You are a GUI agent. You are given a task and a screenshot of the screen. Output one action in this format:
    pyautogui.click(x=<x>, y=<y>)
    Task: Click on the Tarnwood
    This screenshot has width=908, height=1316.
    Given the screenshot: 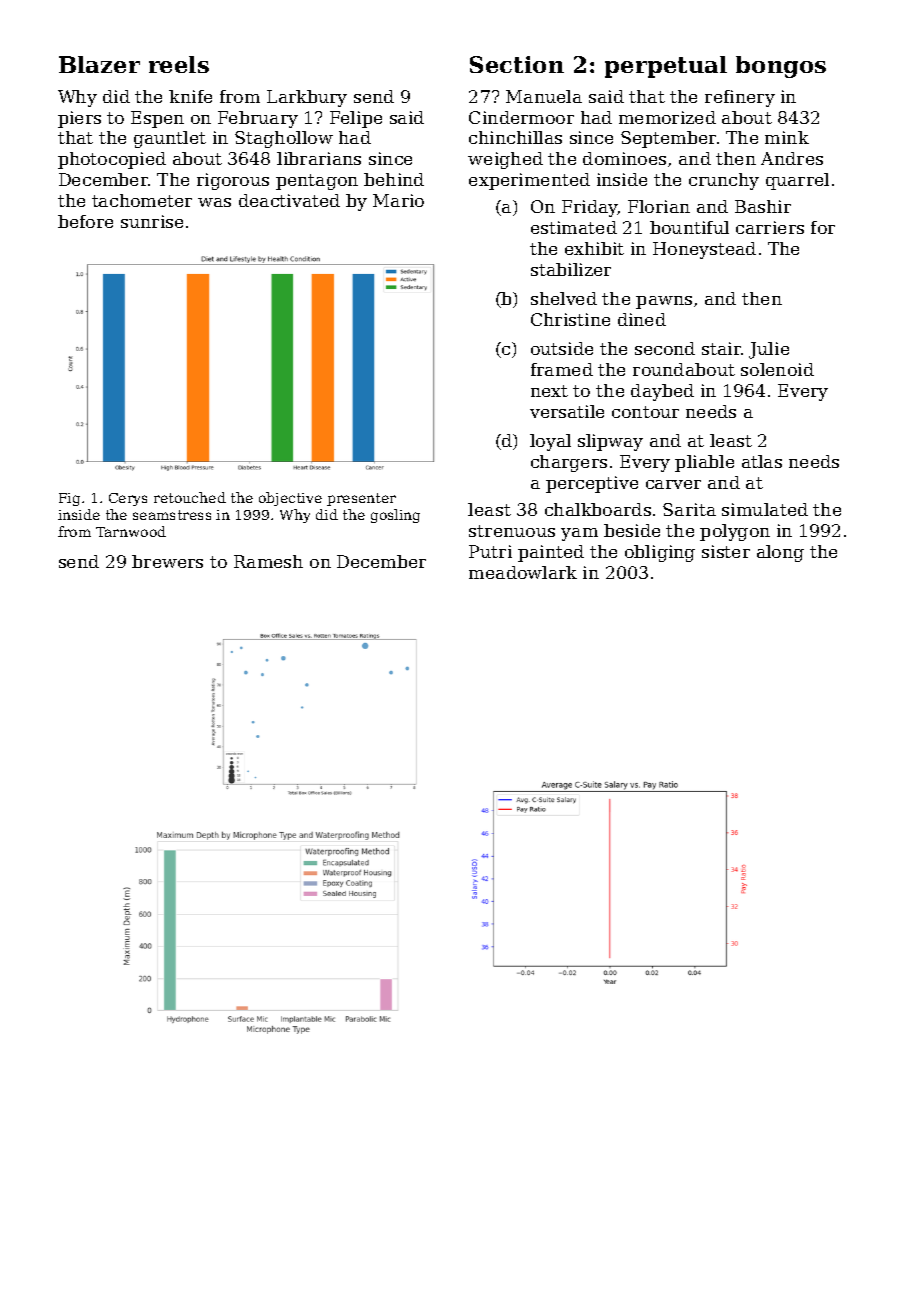 What is the action you would take?
    pyautogui.click(x=131, y=531)
